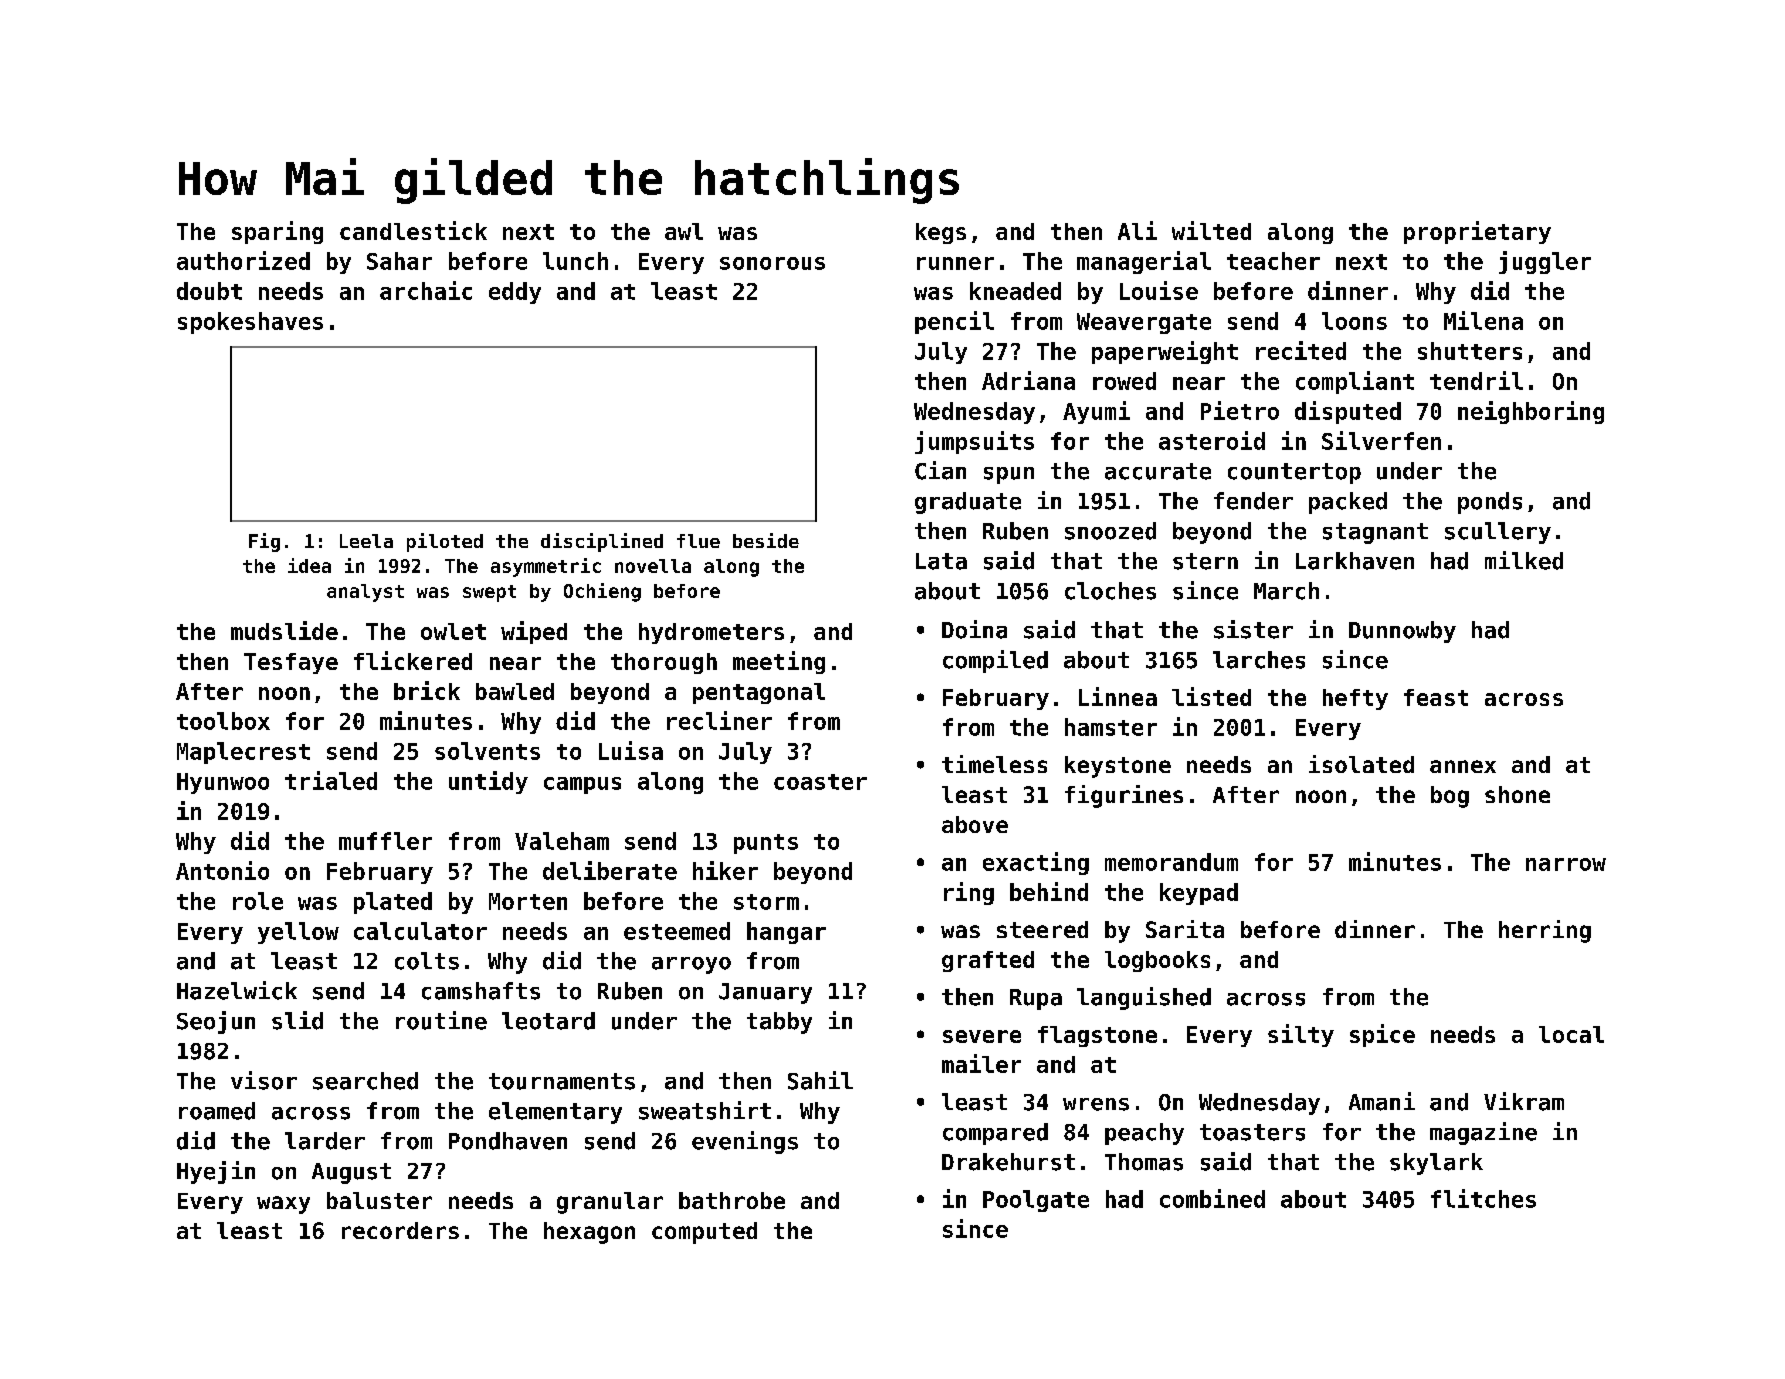 The height and width of the document is (1379, 1785). Describe the element at coordinates (385, 841) in the document. I see `muffler` at that location.
